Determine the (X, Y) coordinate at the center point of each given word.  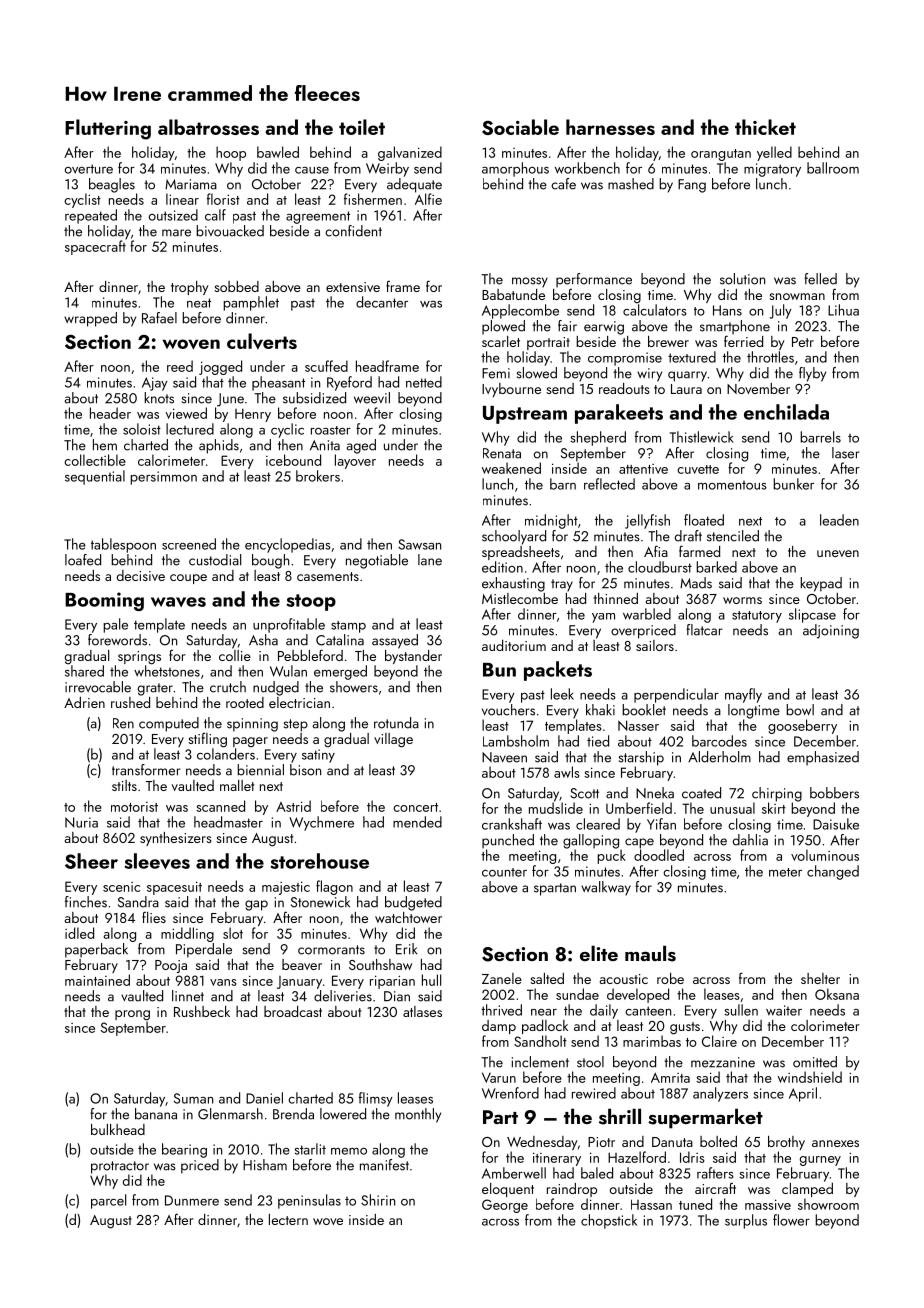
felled (820, 279)
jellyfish (647, 521)
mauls (650, 953)
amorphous (515, 169)
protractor (120, 1167)
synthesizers (176, 839)
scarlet (501, 341)
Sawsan (419, 544)
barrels (820, 437)
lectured (190, 429)
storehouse (320, 861)
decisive (141, 575)
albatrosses (208, 127)
